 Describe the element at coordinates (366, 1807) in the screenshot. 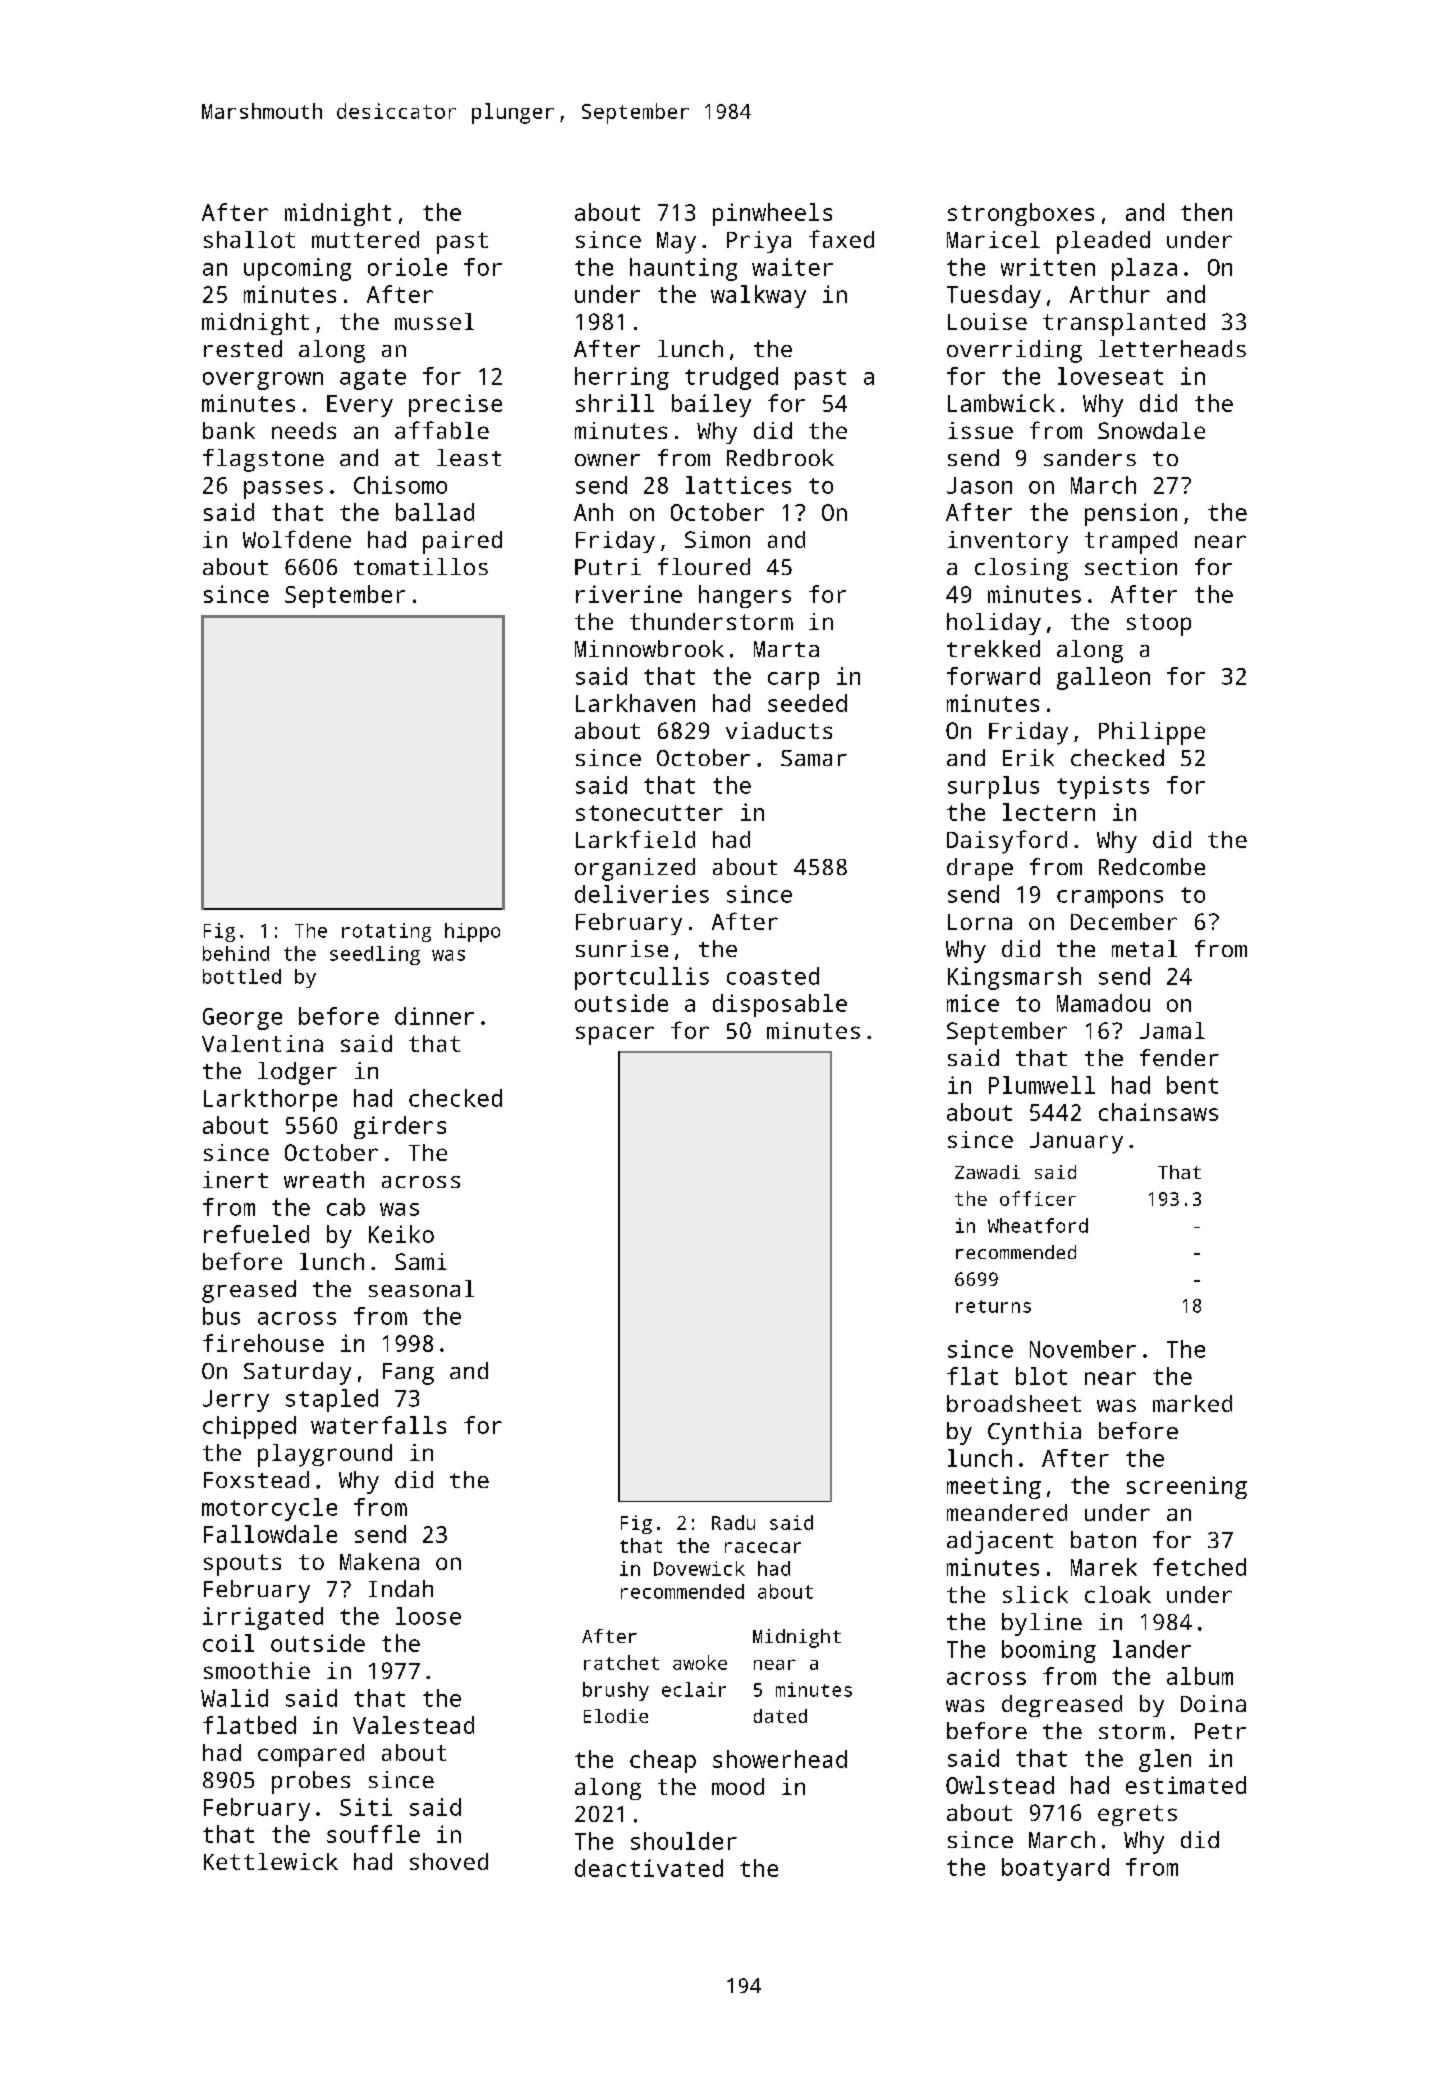

I see `Siti` at that location.
